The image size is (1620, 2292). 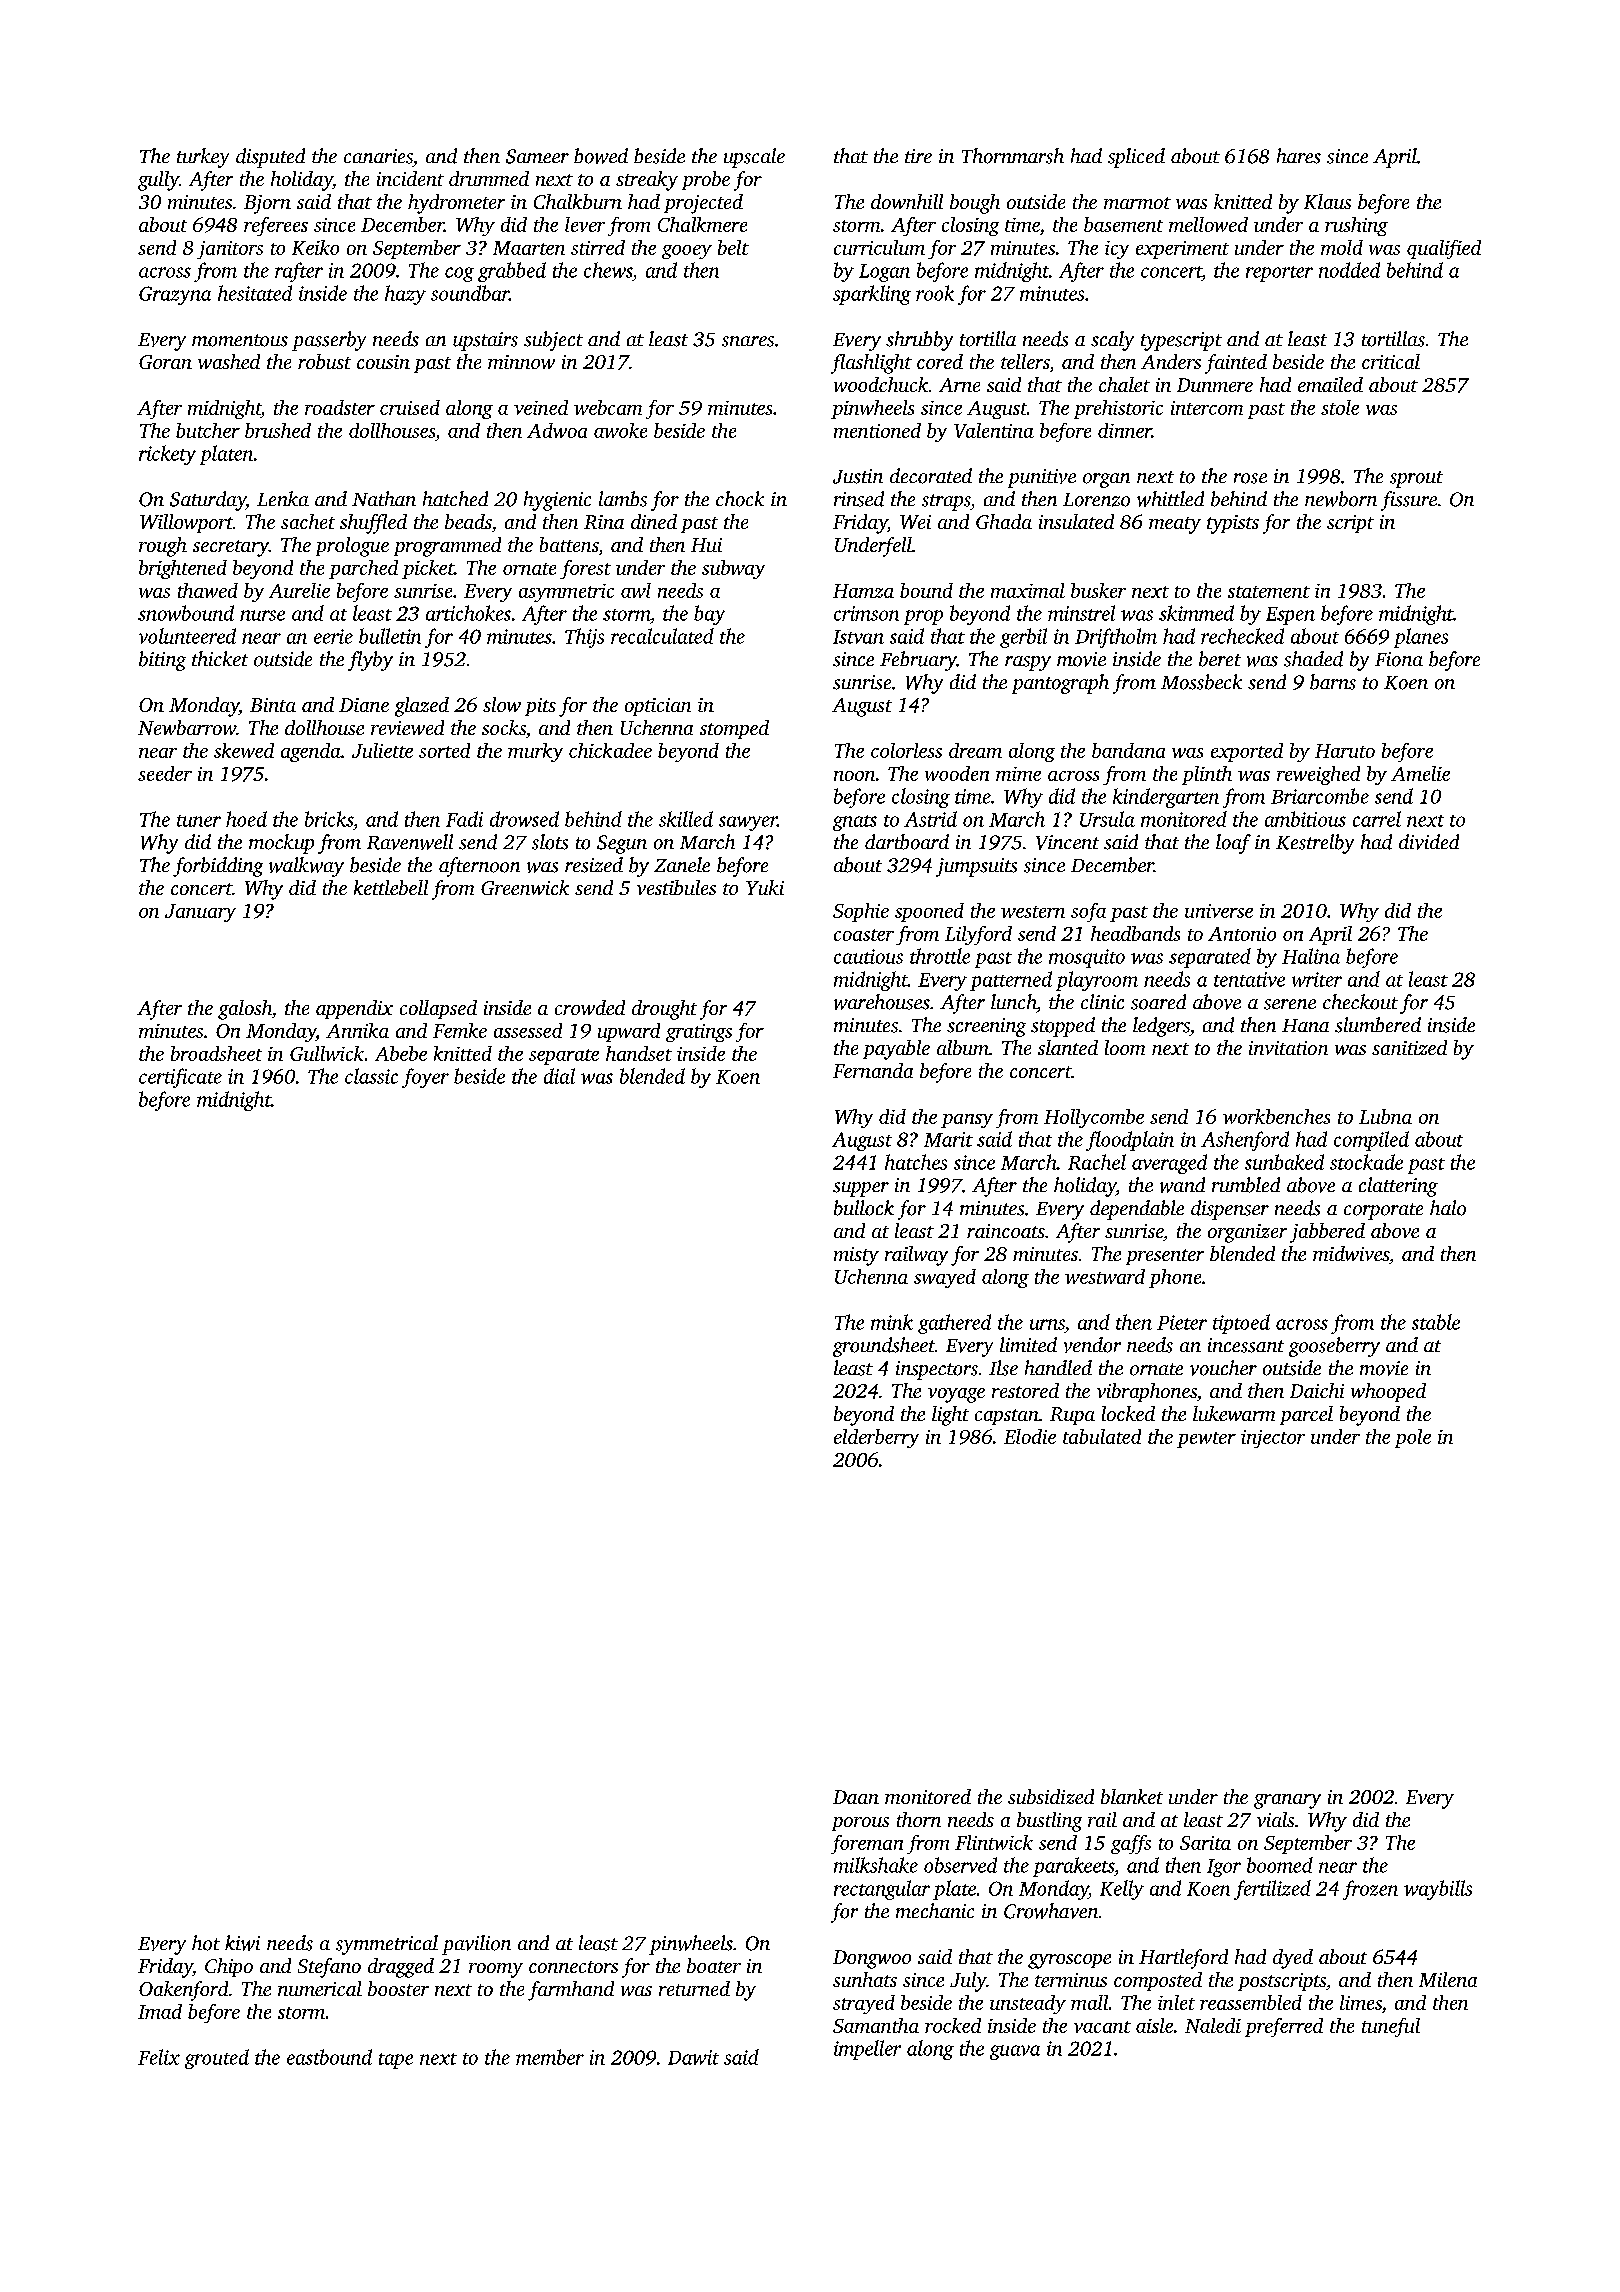 What do you see at coordinates (162, 661) in the page?
I see `biting` at bounding box center [162, 661].
